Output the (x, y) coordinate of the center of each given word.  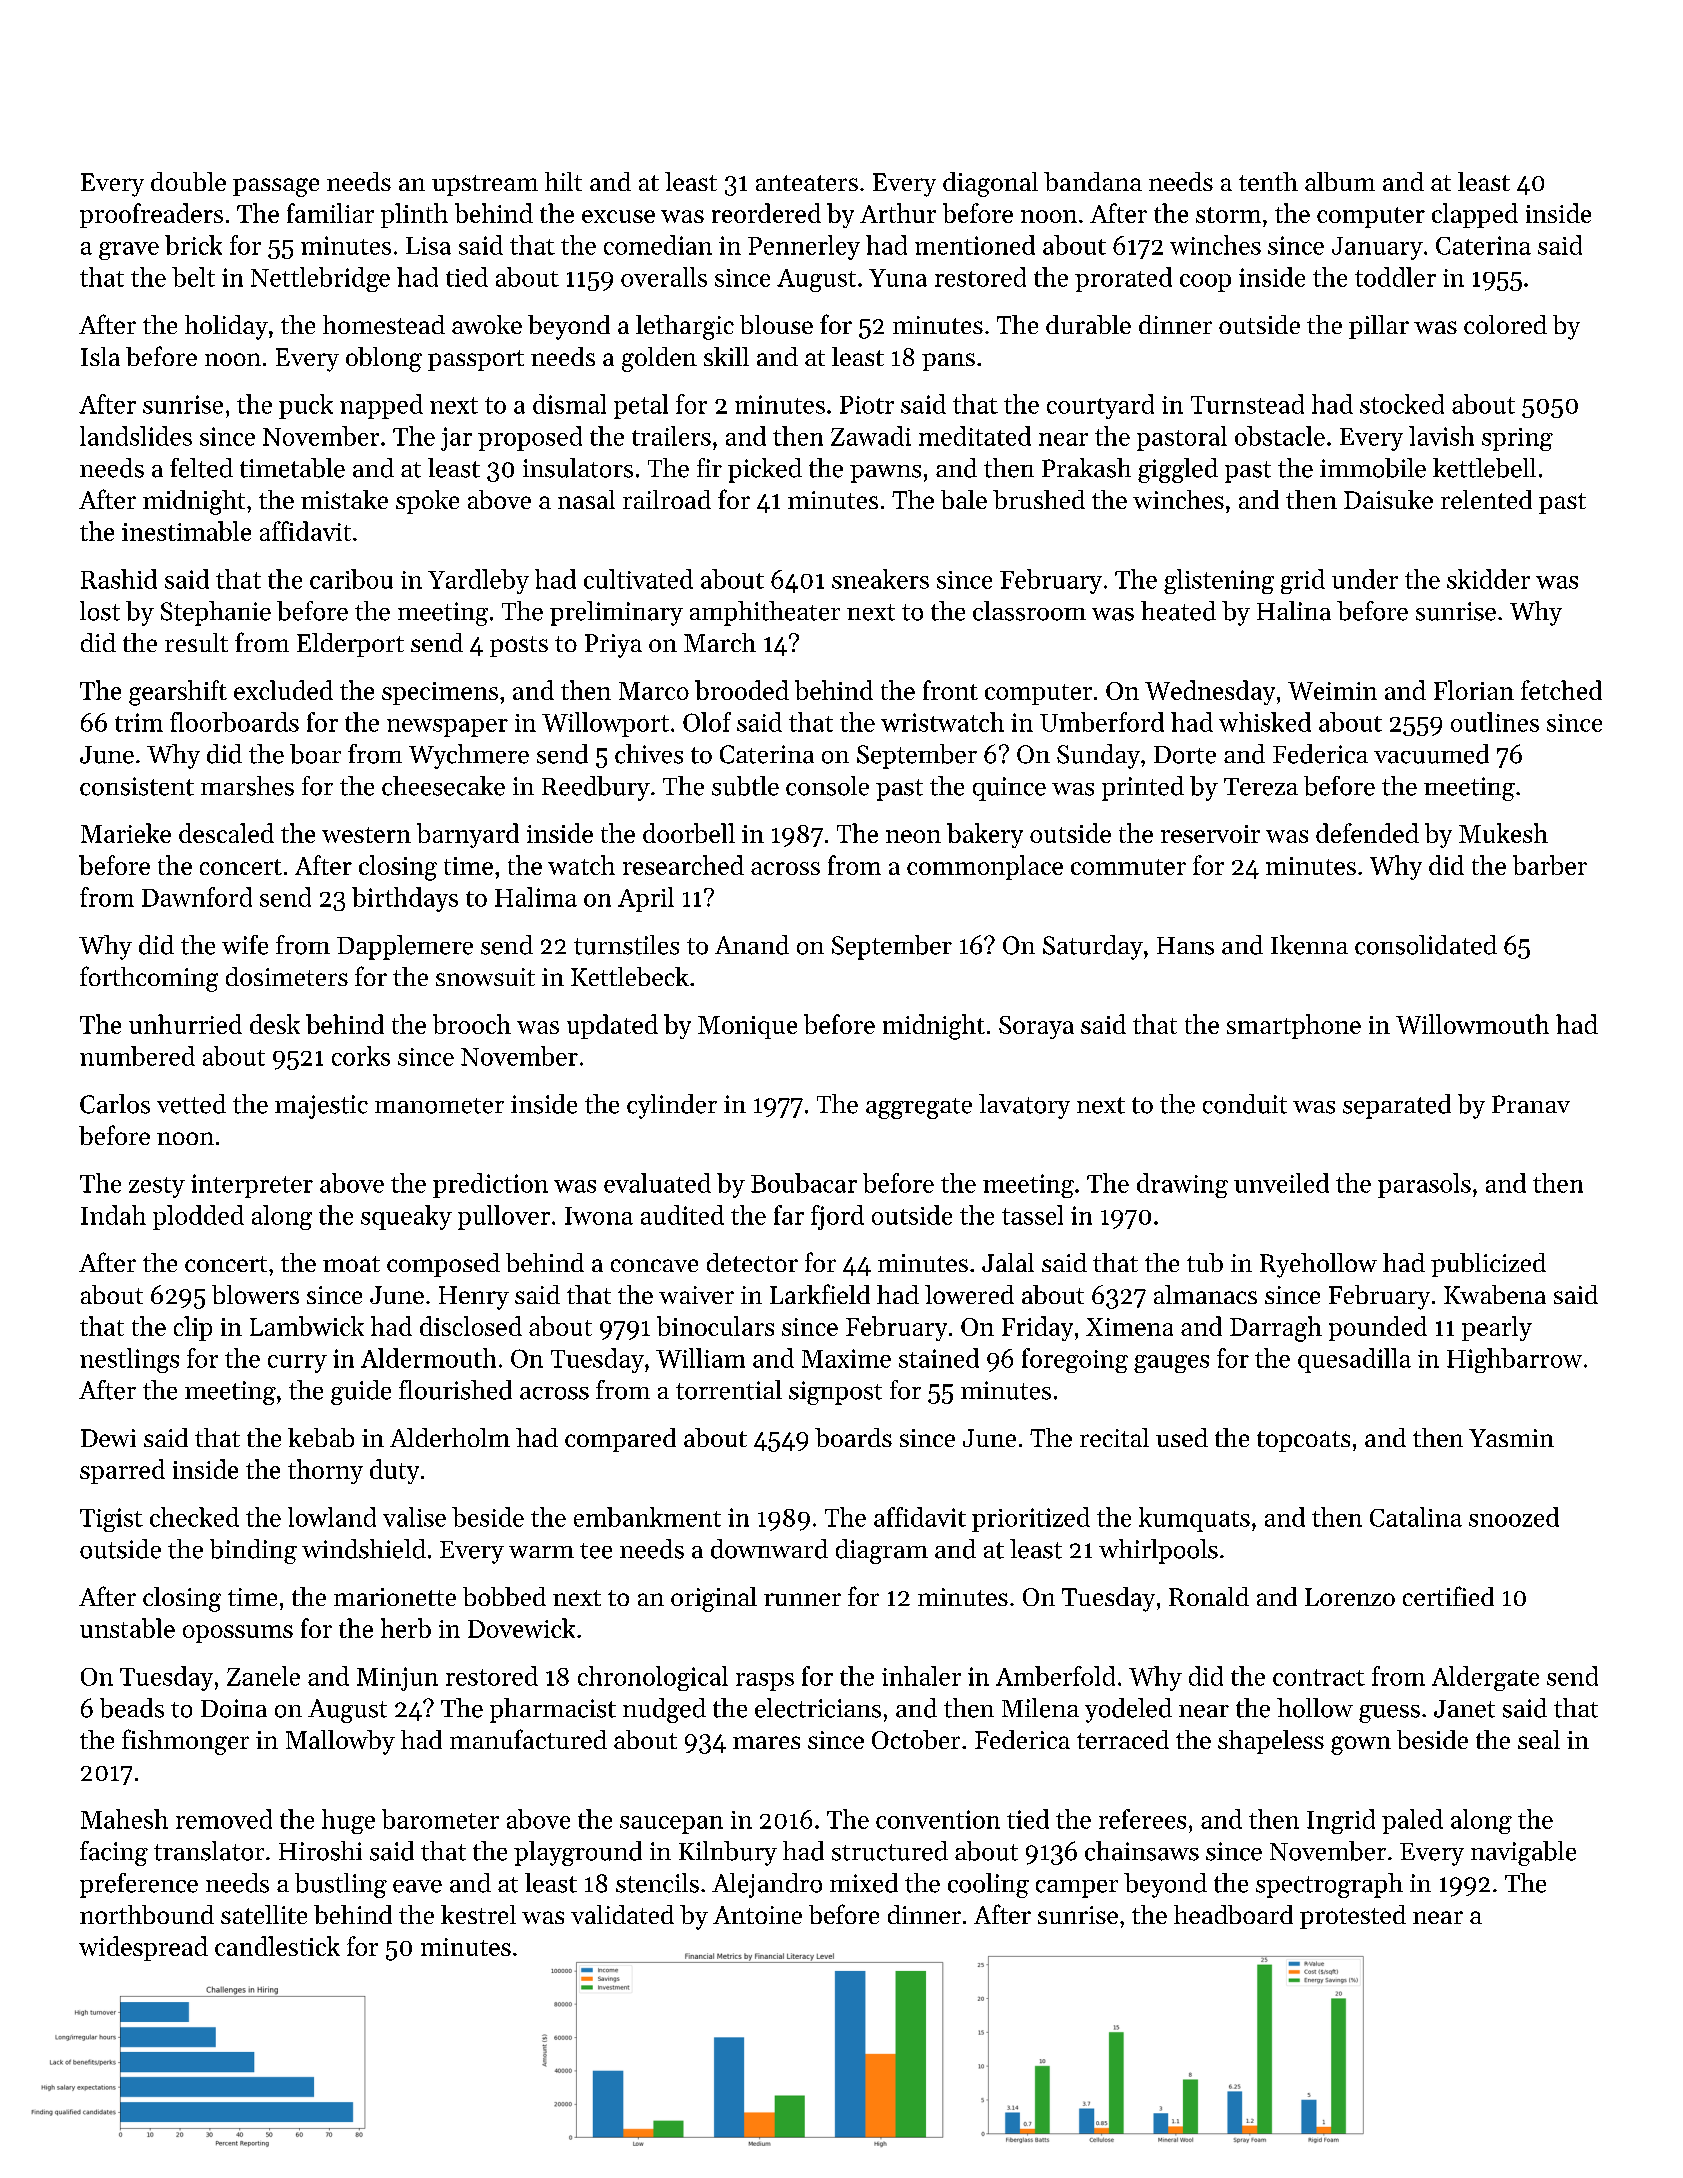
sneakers (880, 579)
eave (417, 1886)
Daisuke (1388, 499)
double (188, 181)
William (700, 1358)
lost (100, 611)
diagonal (990, 184)
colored (1505, 324)
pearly (1497, 1328)
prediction (490, 1185)
